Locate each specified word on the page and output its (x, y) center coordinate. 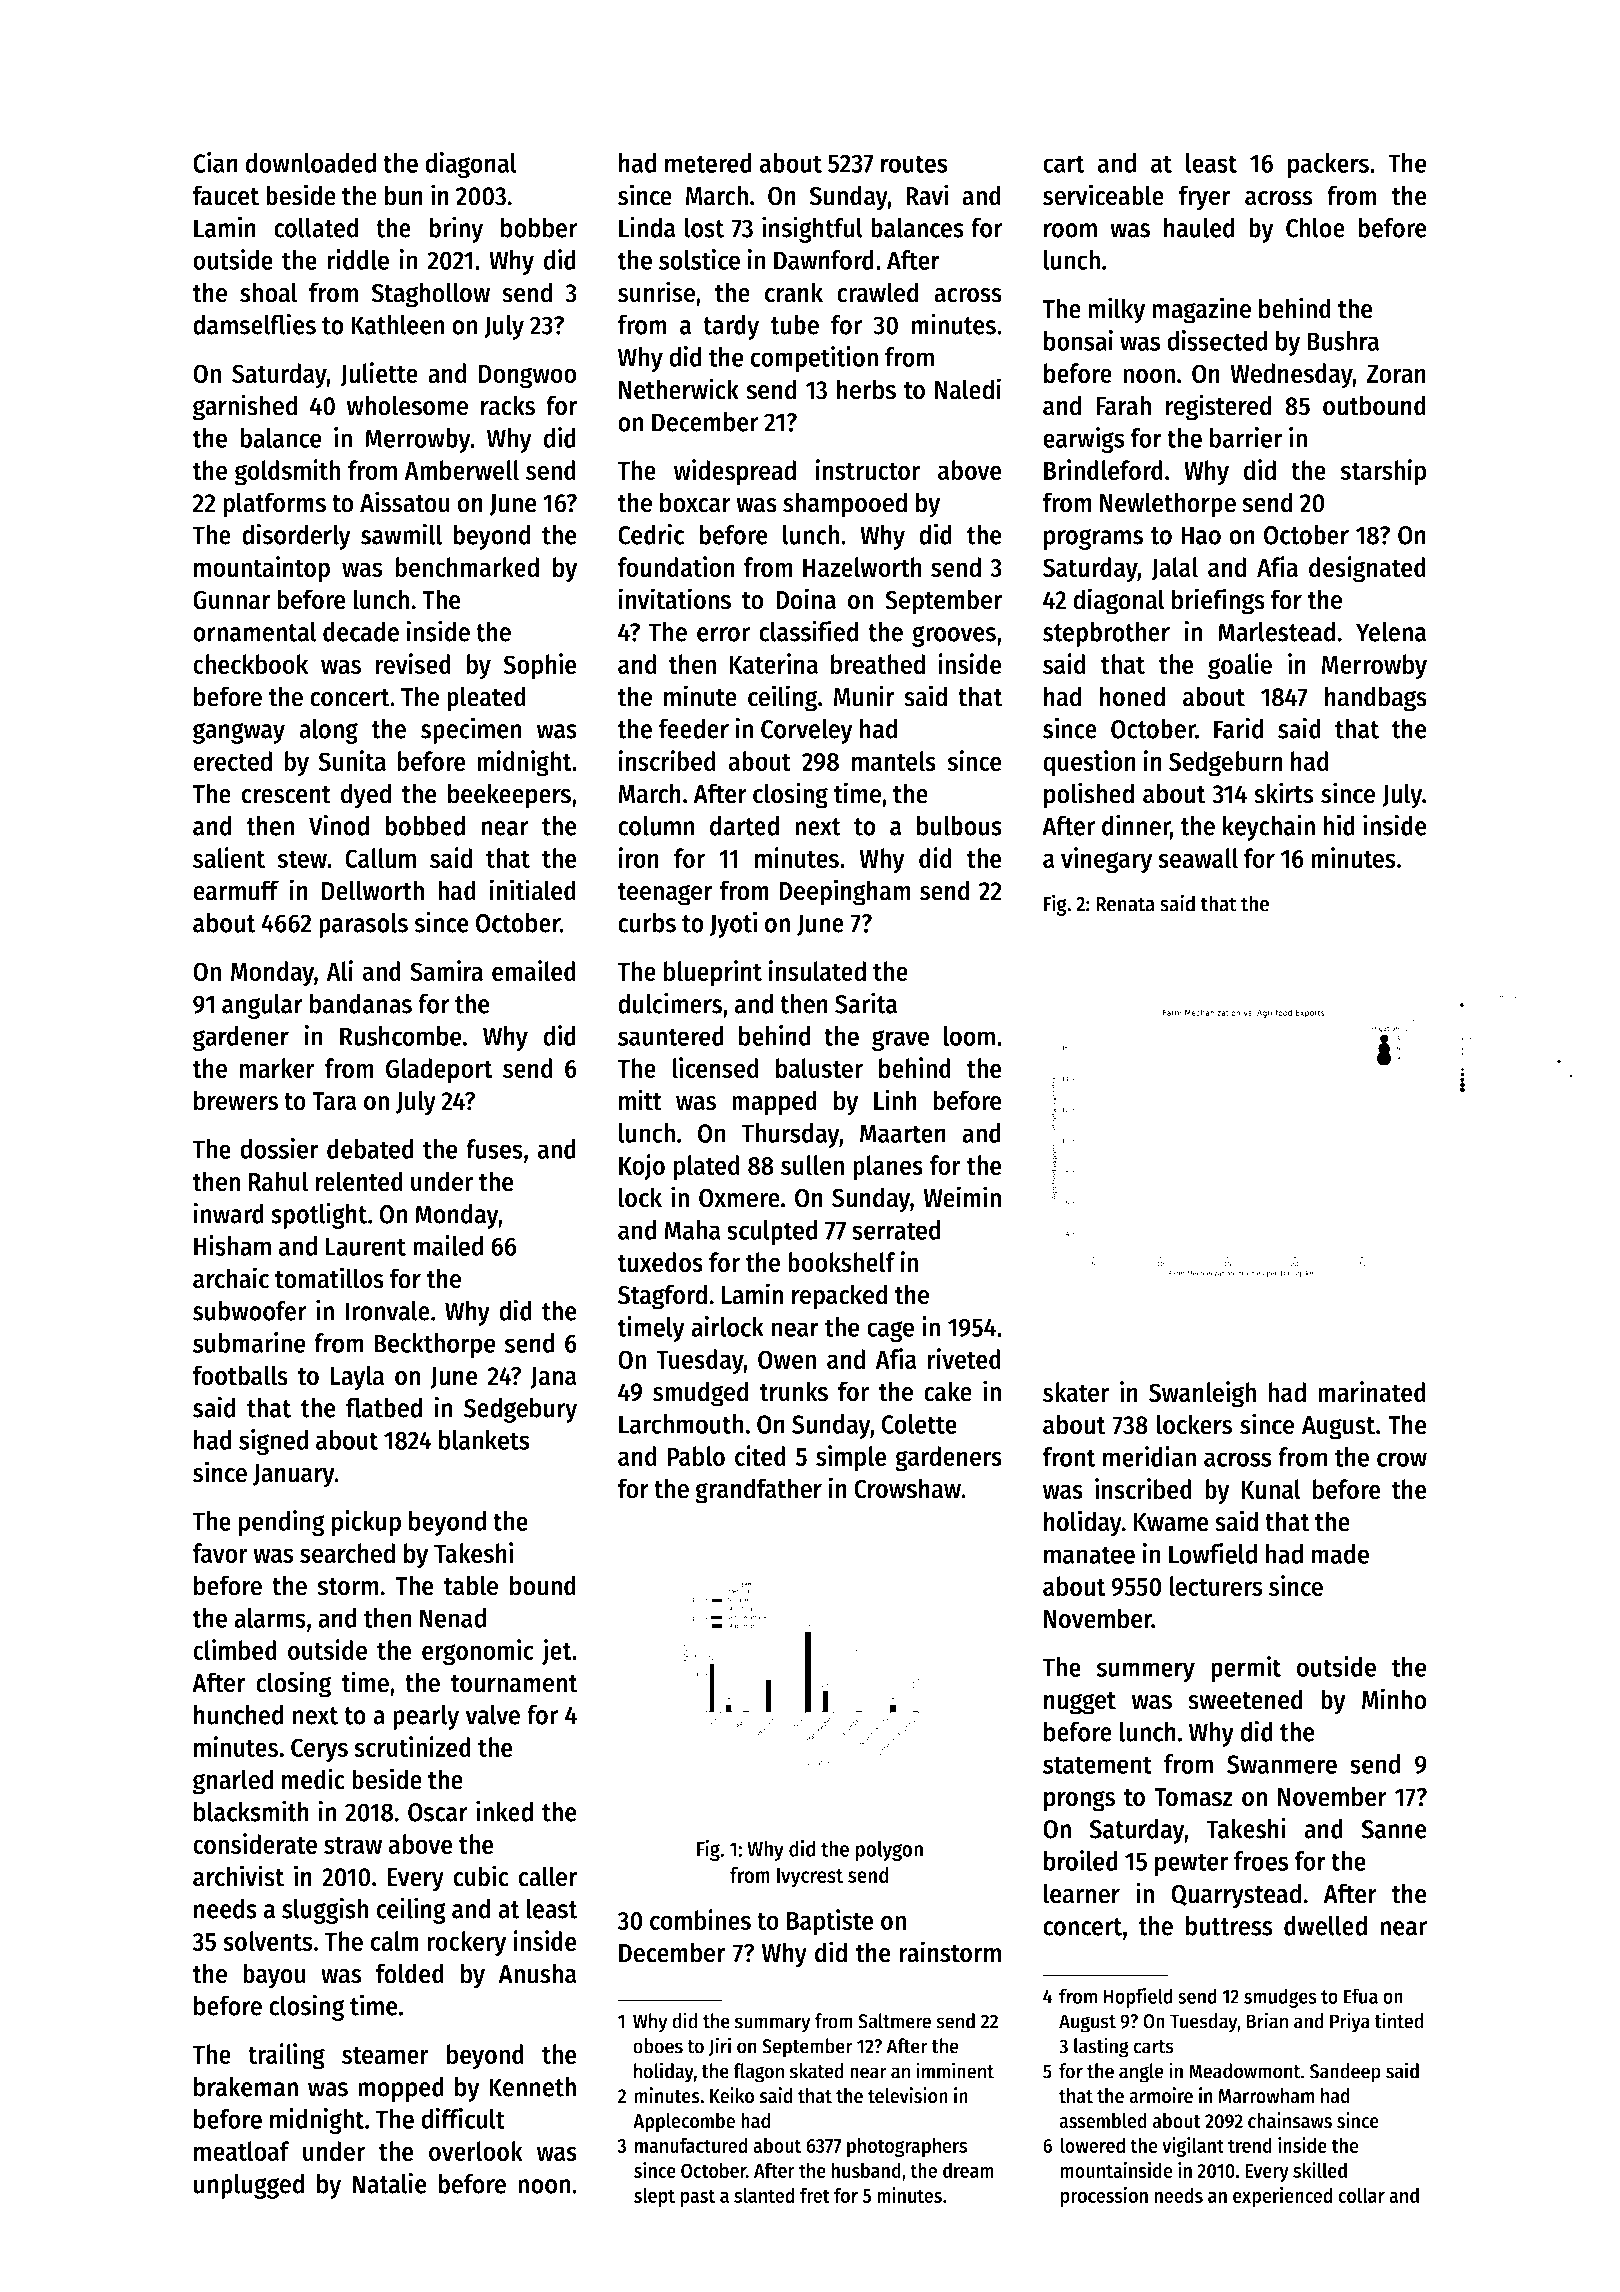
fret (814, 2195)
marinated (1372, 1391)
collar (1361, 2195)
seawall (1198, 858)
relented (359, 1181)
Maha (692, 1230)
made (1340, 1554)
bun (404, 195)
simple (851, 1458)
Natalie (389, 2183)
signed (273, 1442)
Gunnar (232, 600)
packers (1328, 165)
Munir (864, 696)
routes (914, 164)
